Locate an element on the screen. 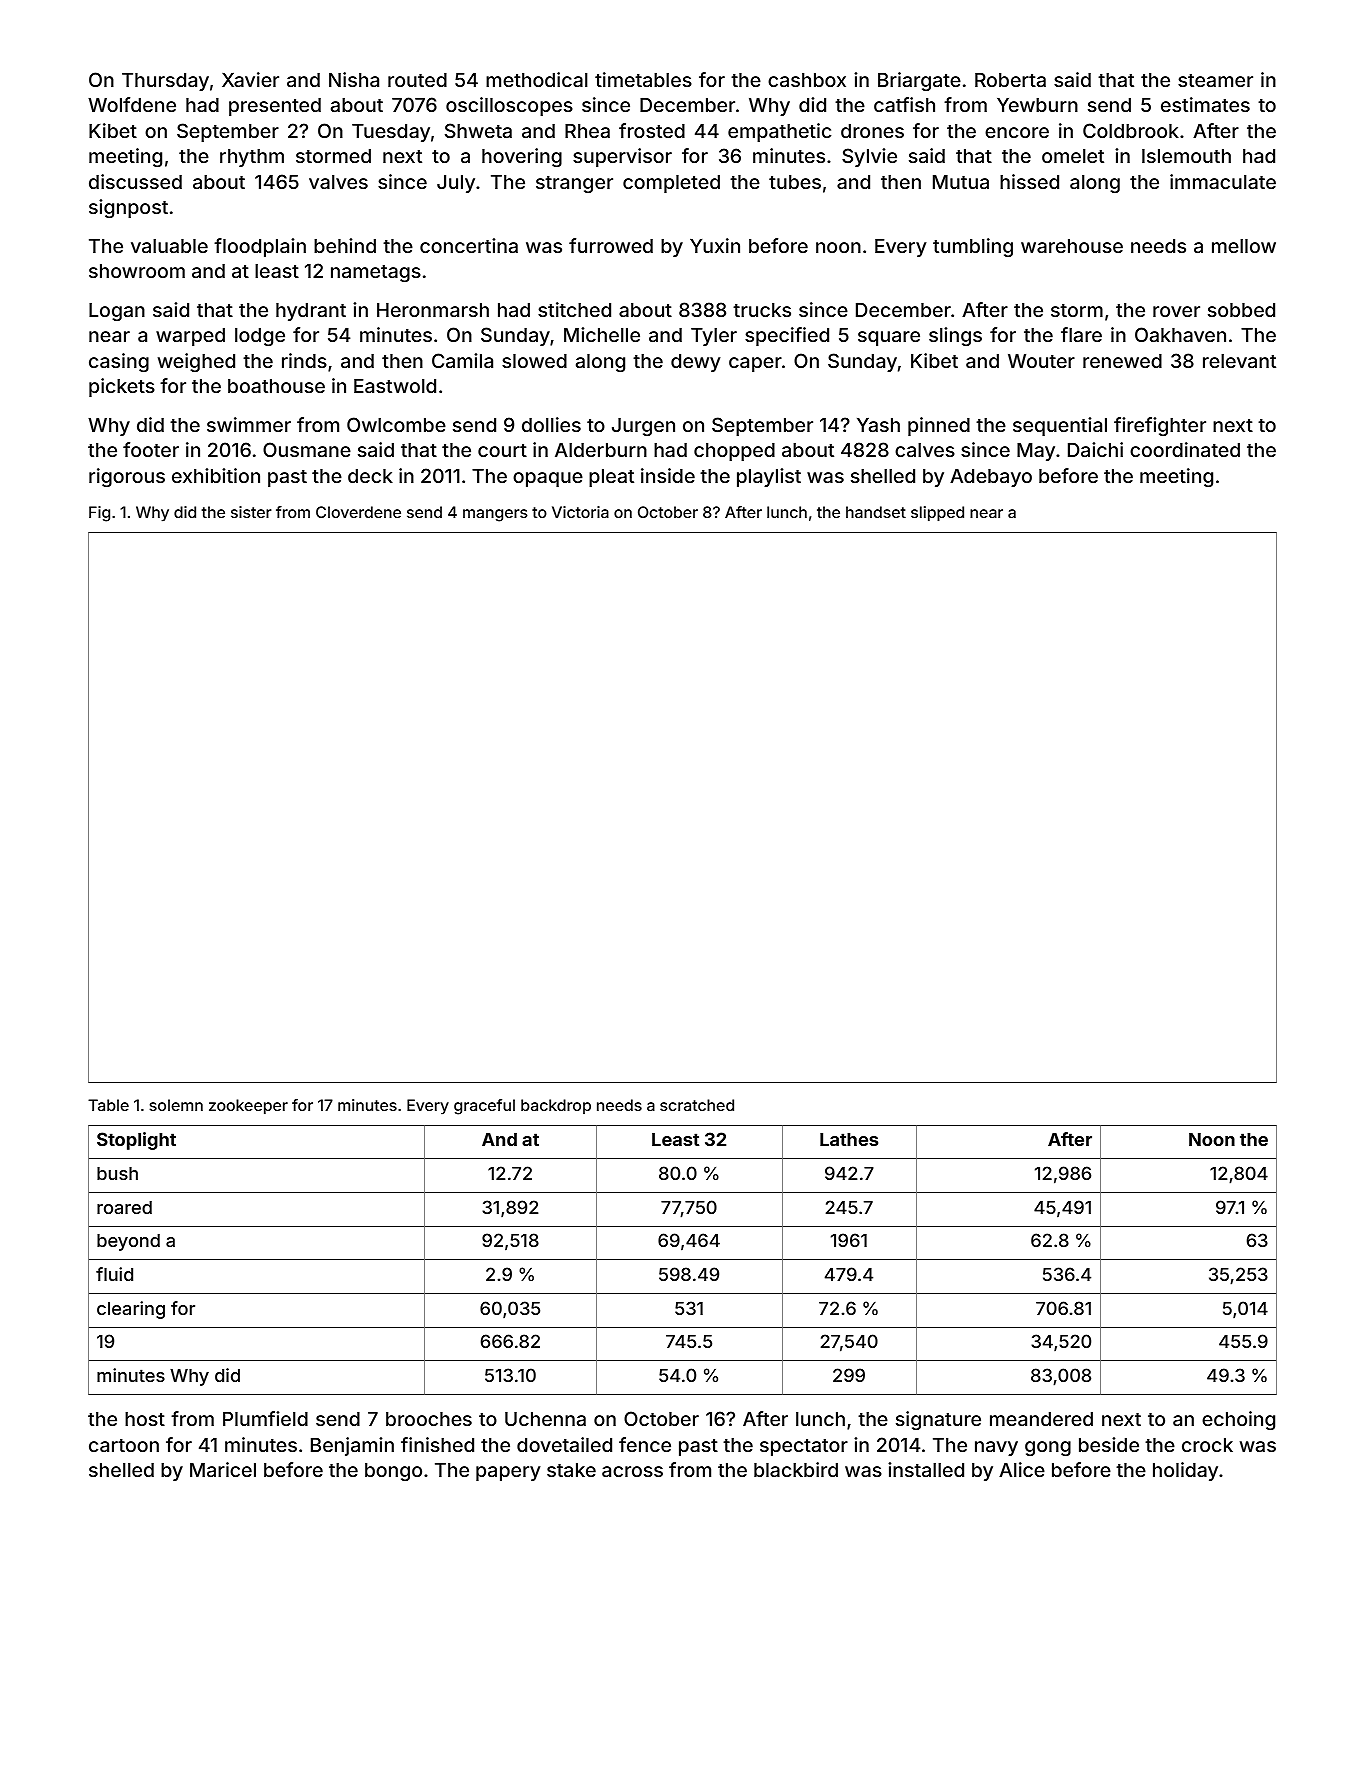 The image size is (1365, 1767). signature is located at coordinates (938, 1420).
